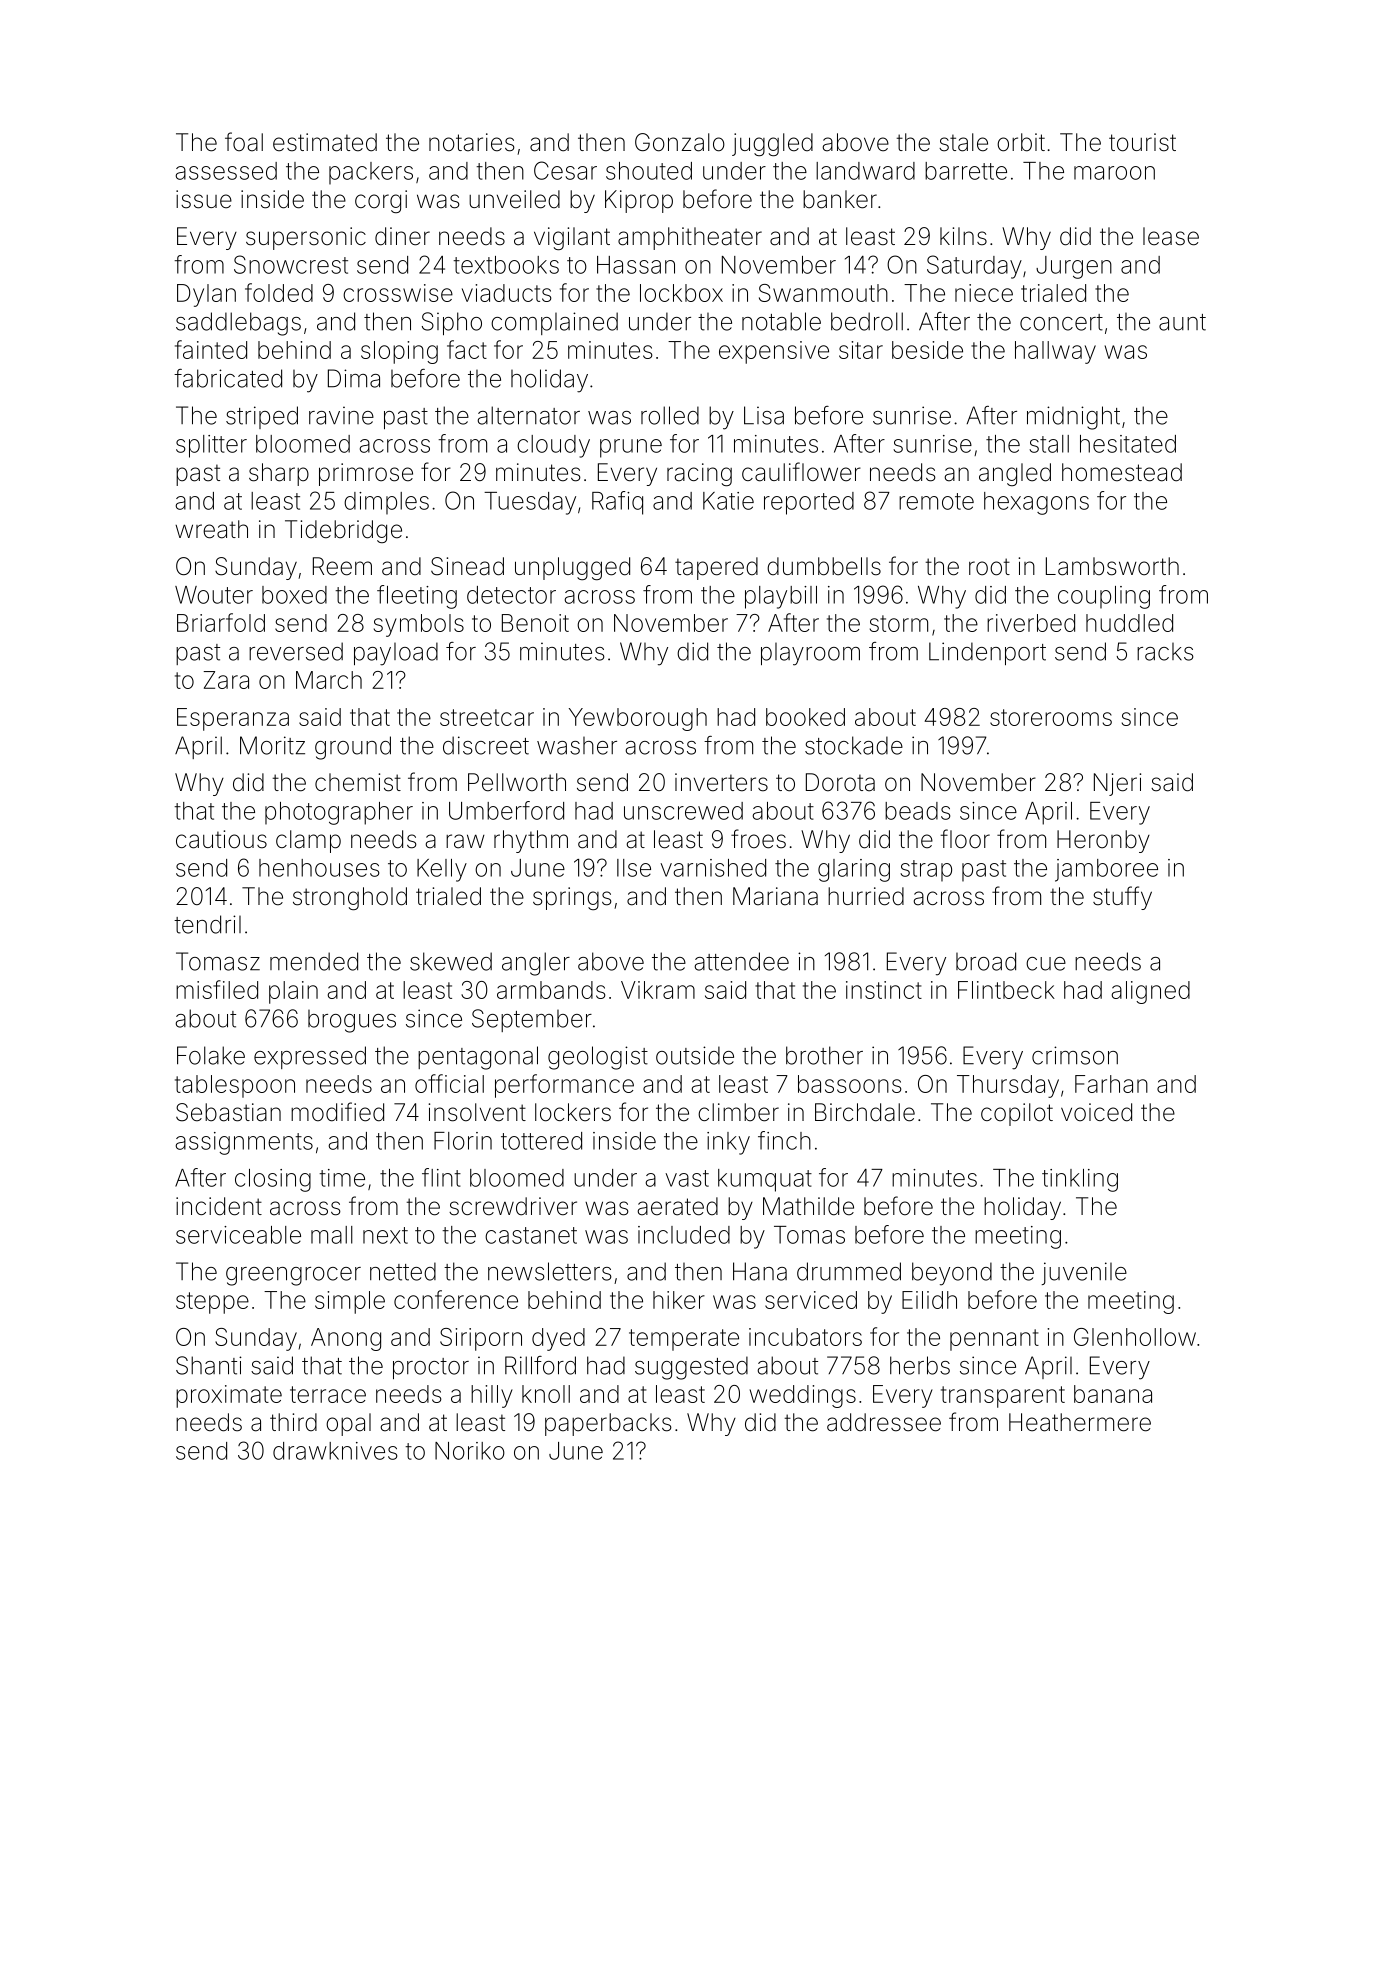 The height and width of the screenshot is (1969, 1386). I want to click on stale, so click(963, 142).
